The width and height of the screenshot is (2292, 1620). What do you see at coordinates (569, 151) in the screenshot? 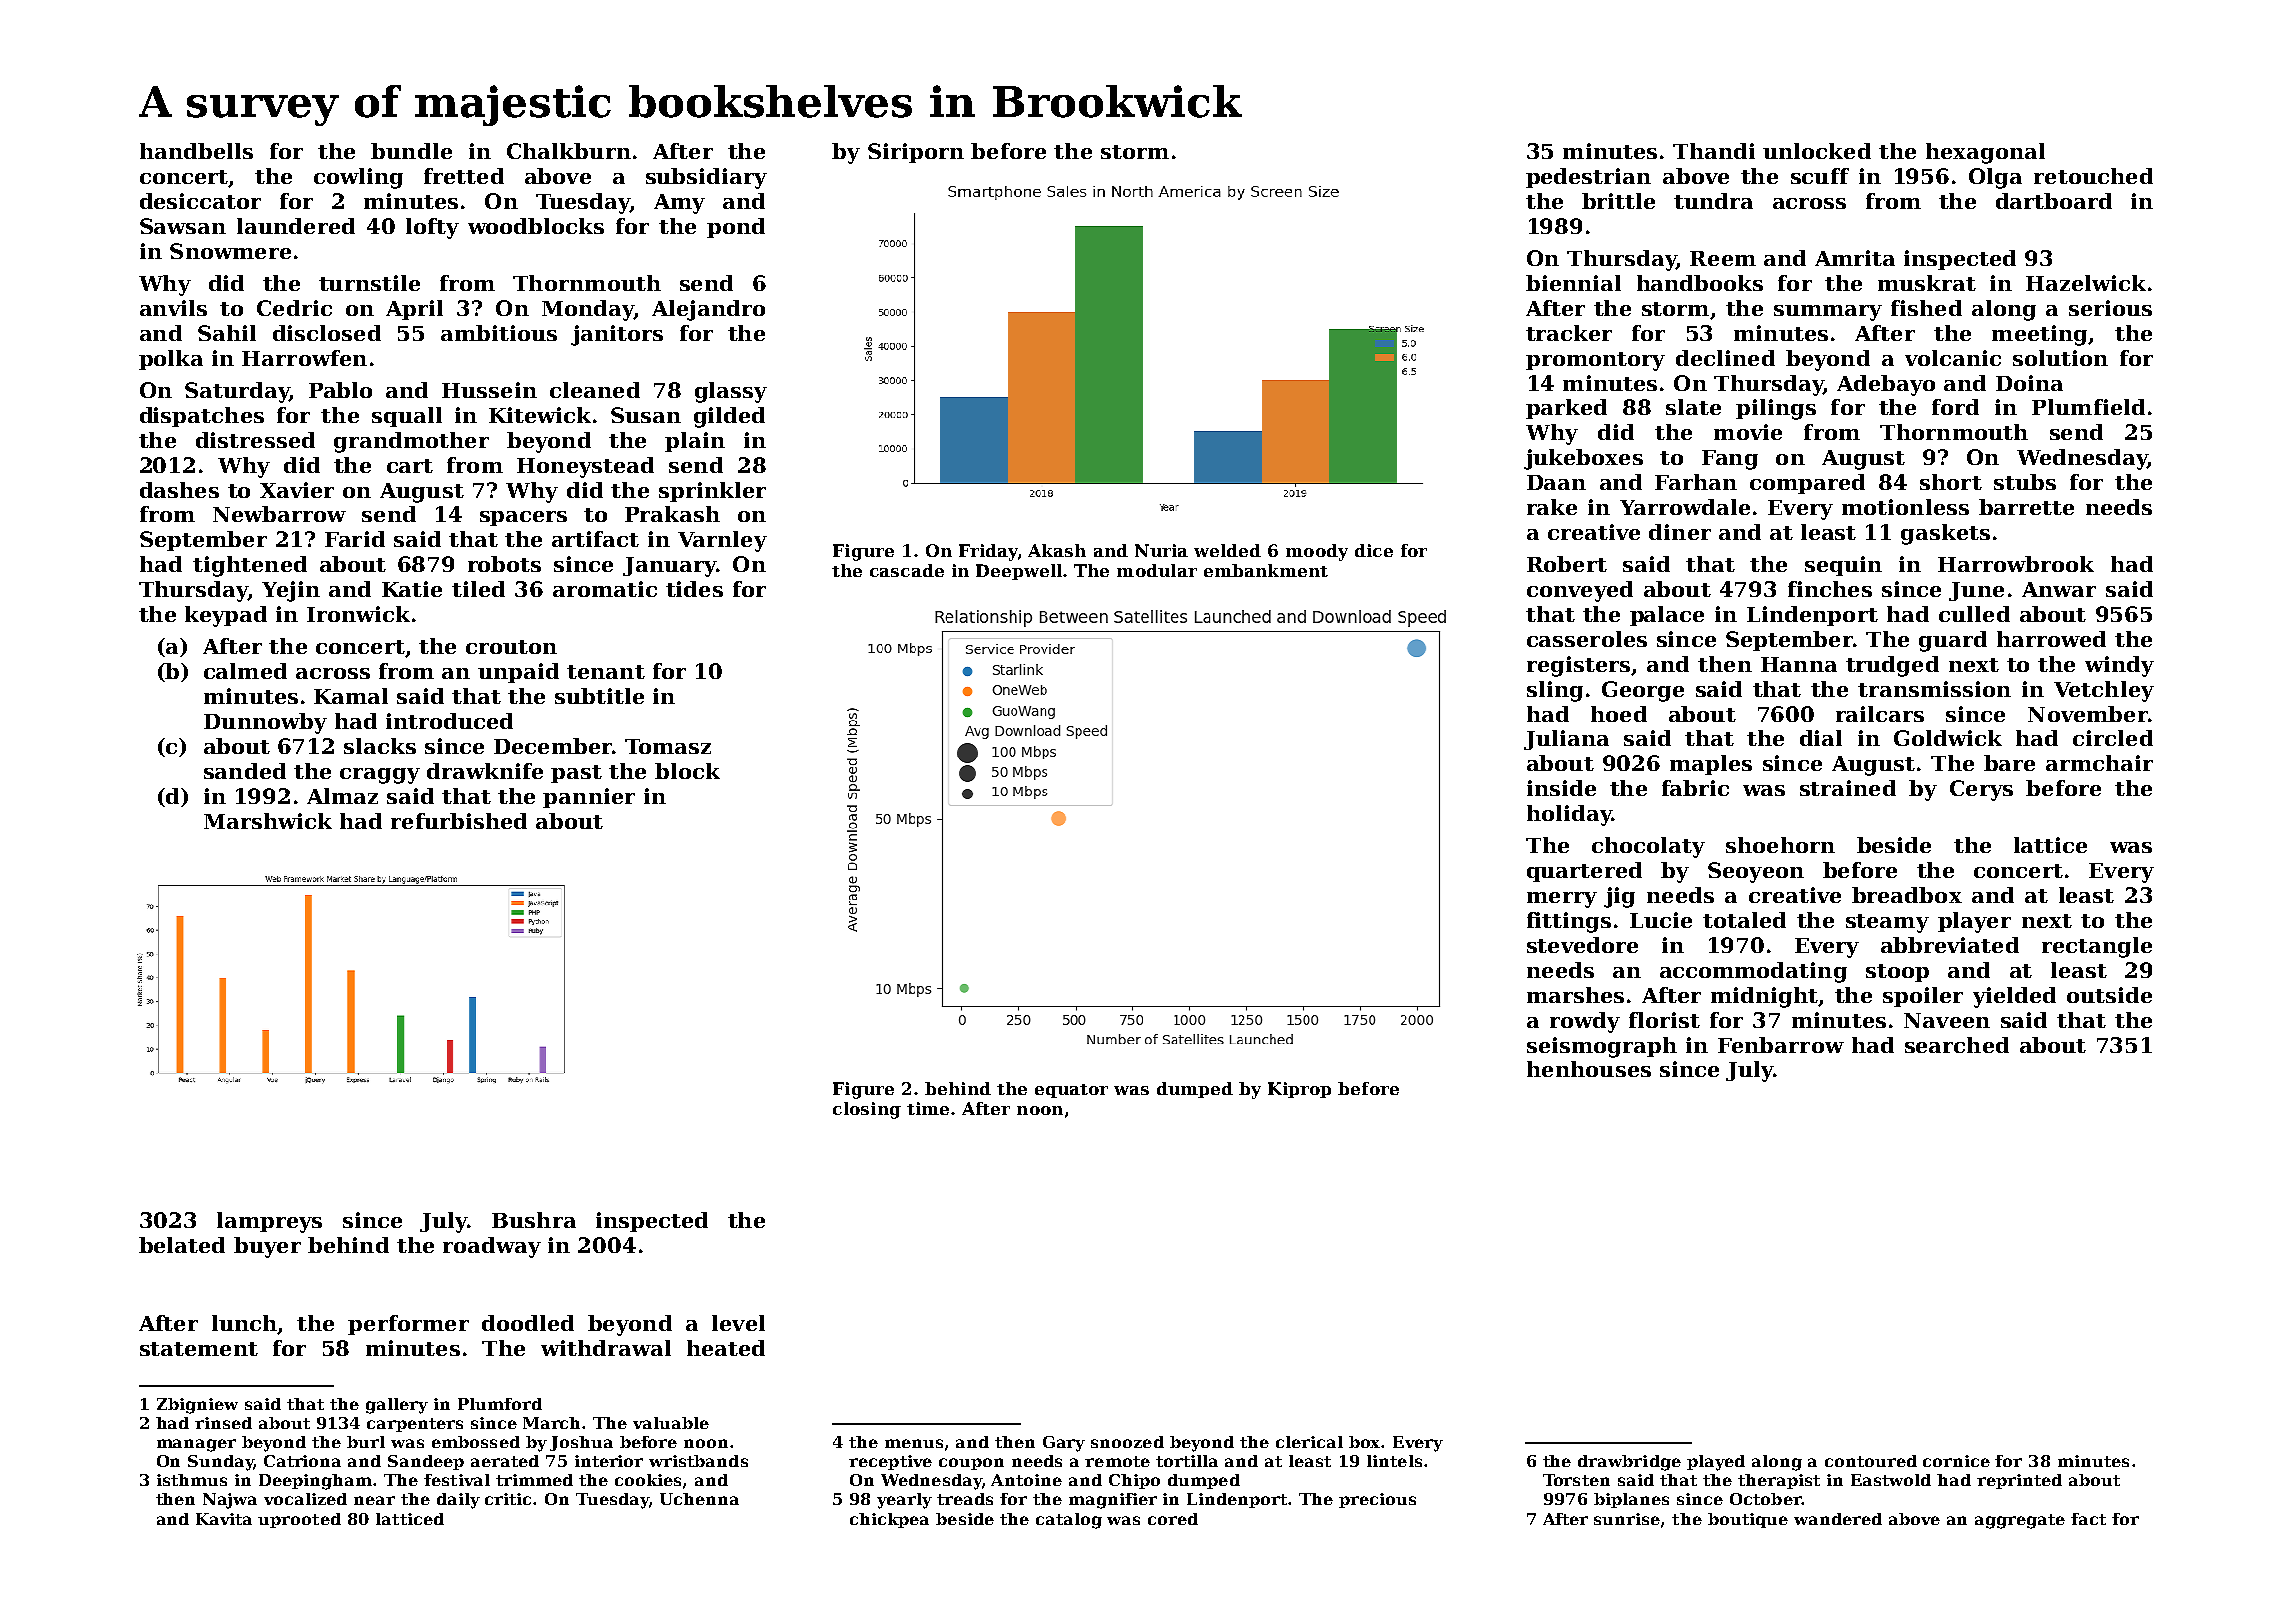
I see `Chalkburn` at bounding box center [569, 151].
